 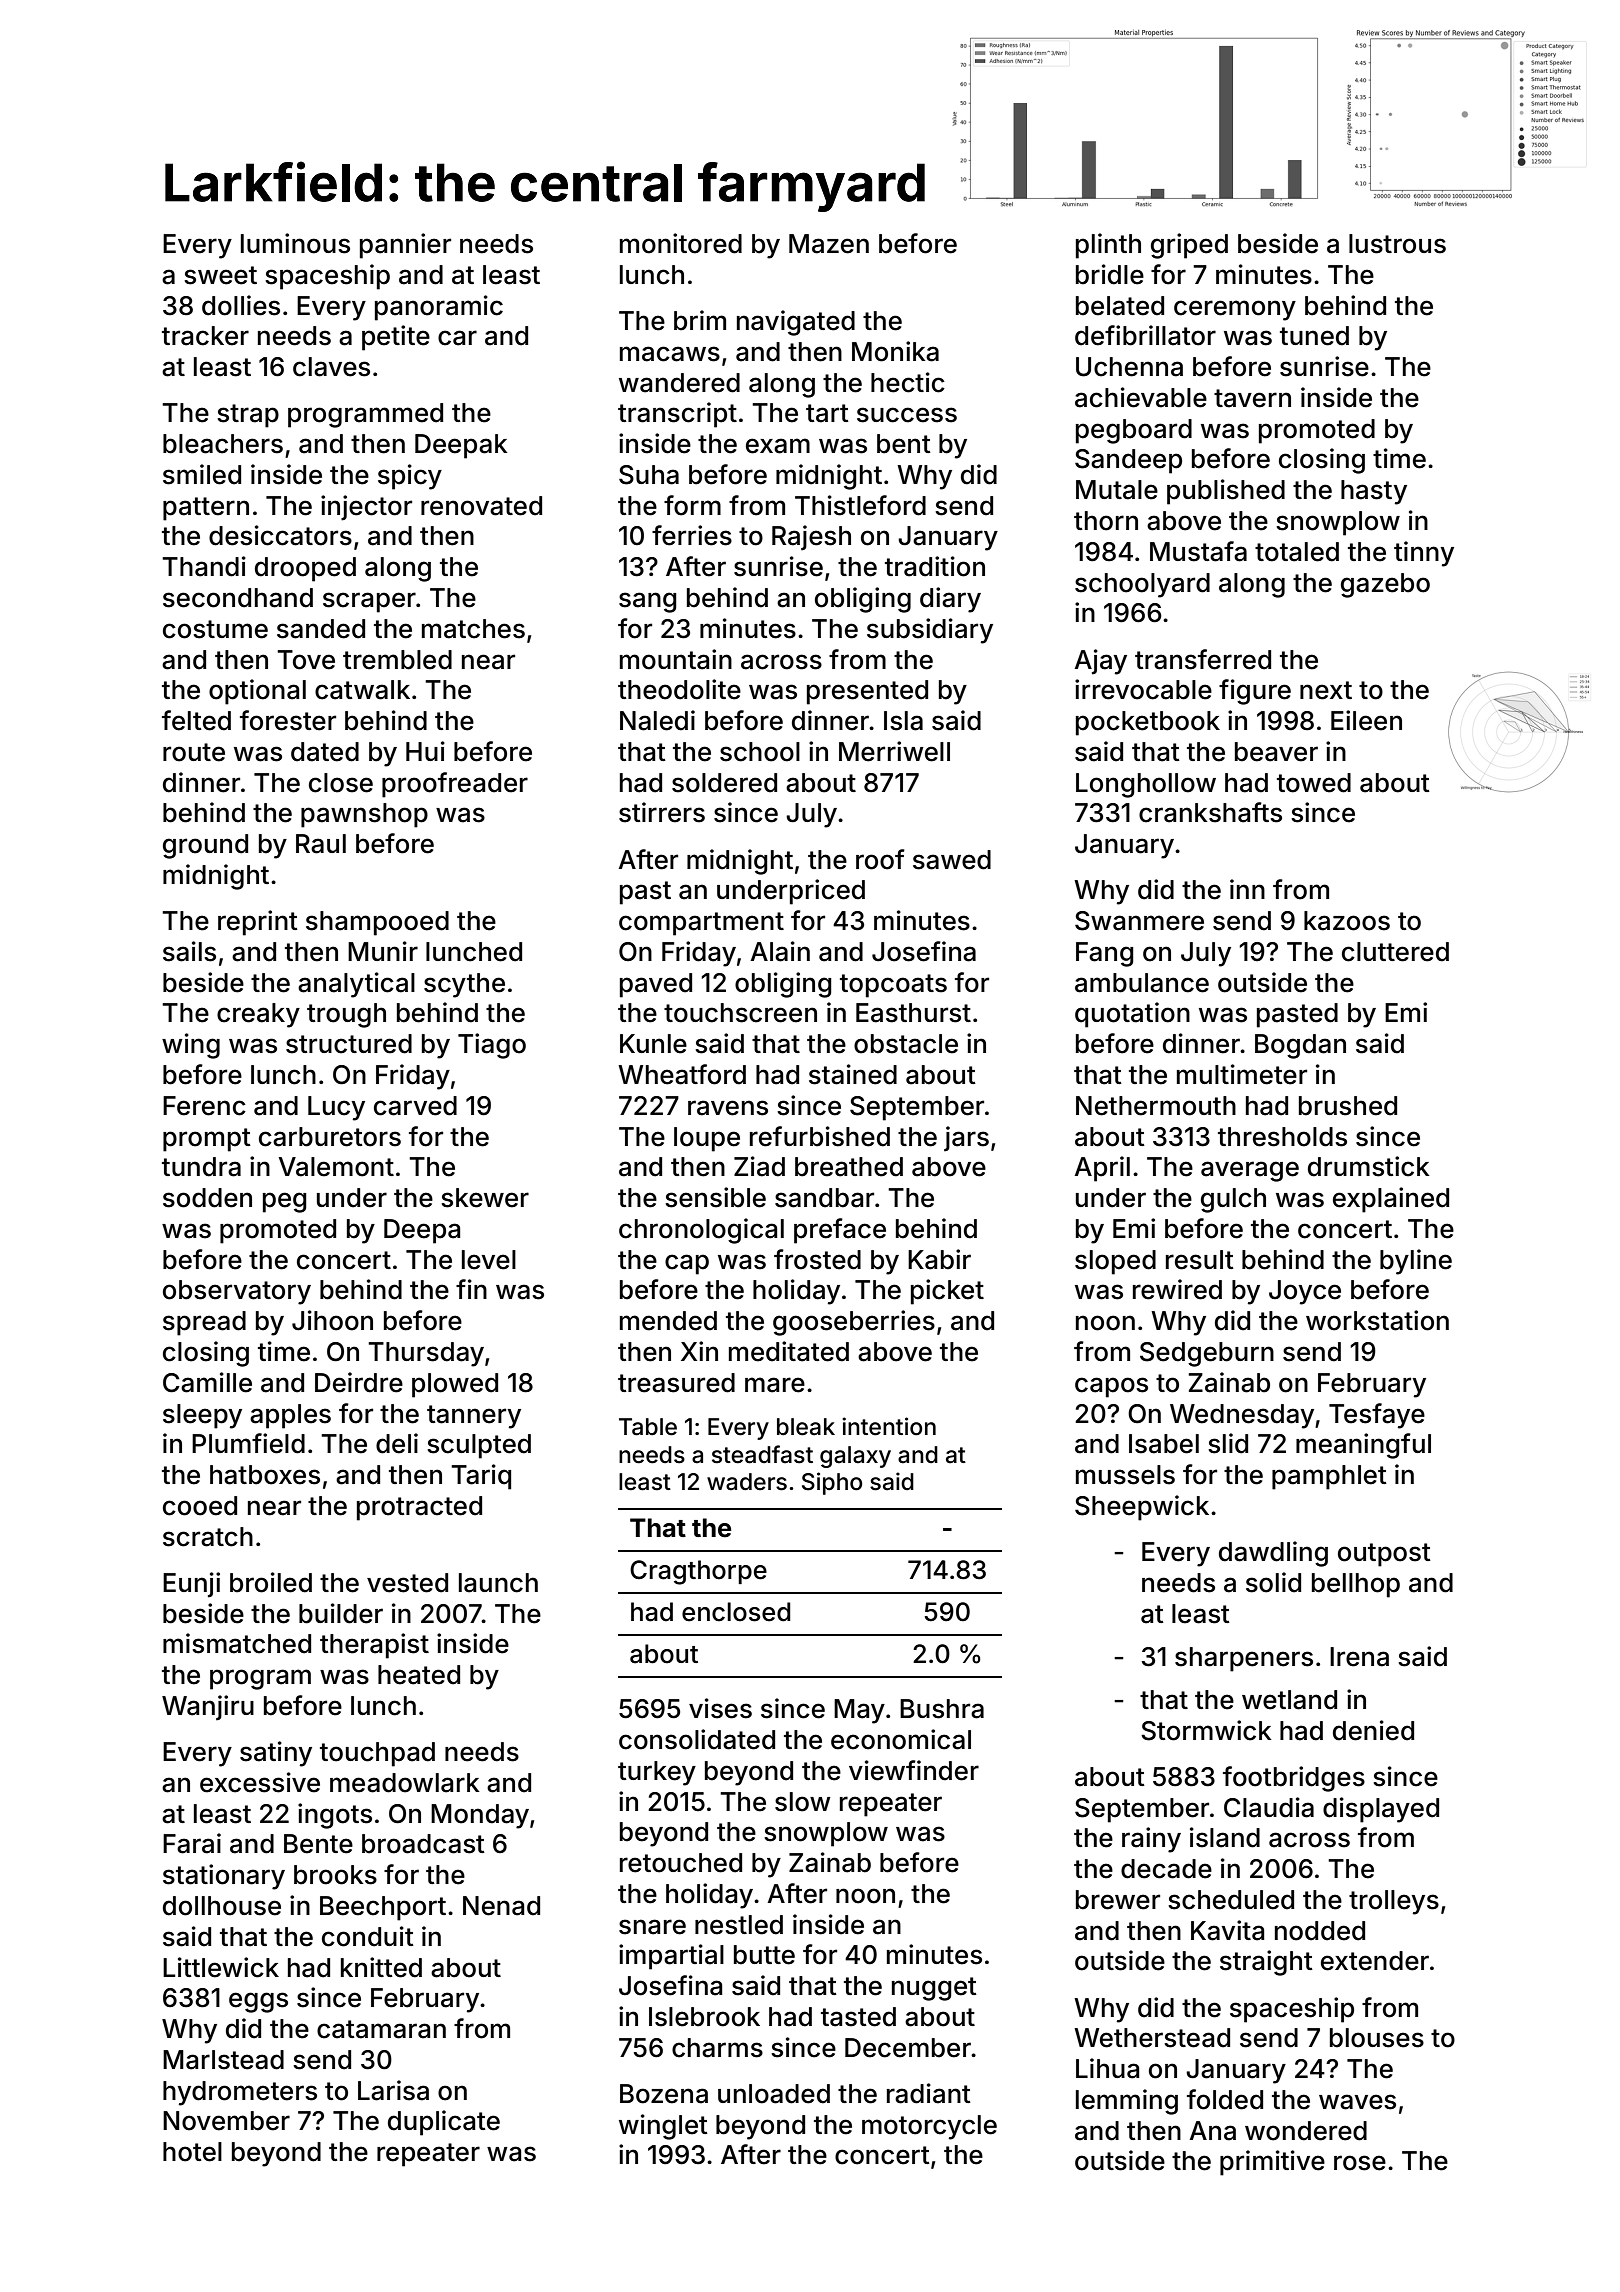 I want to click on scythe, so click(x=464, y=985).
